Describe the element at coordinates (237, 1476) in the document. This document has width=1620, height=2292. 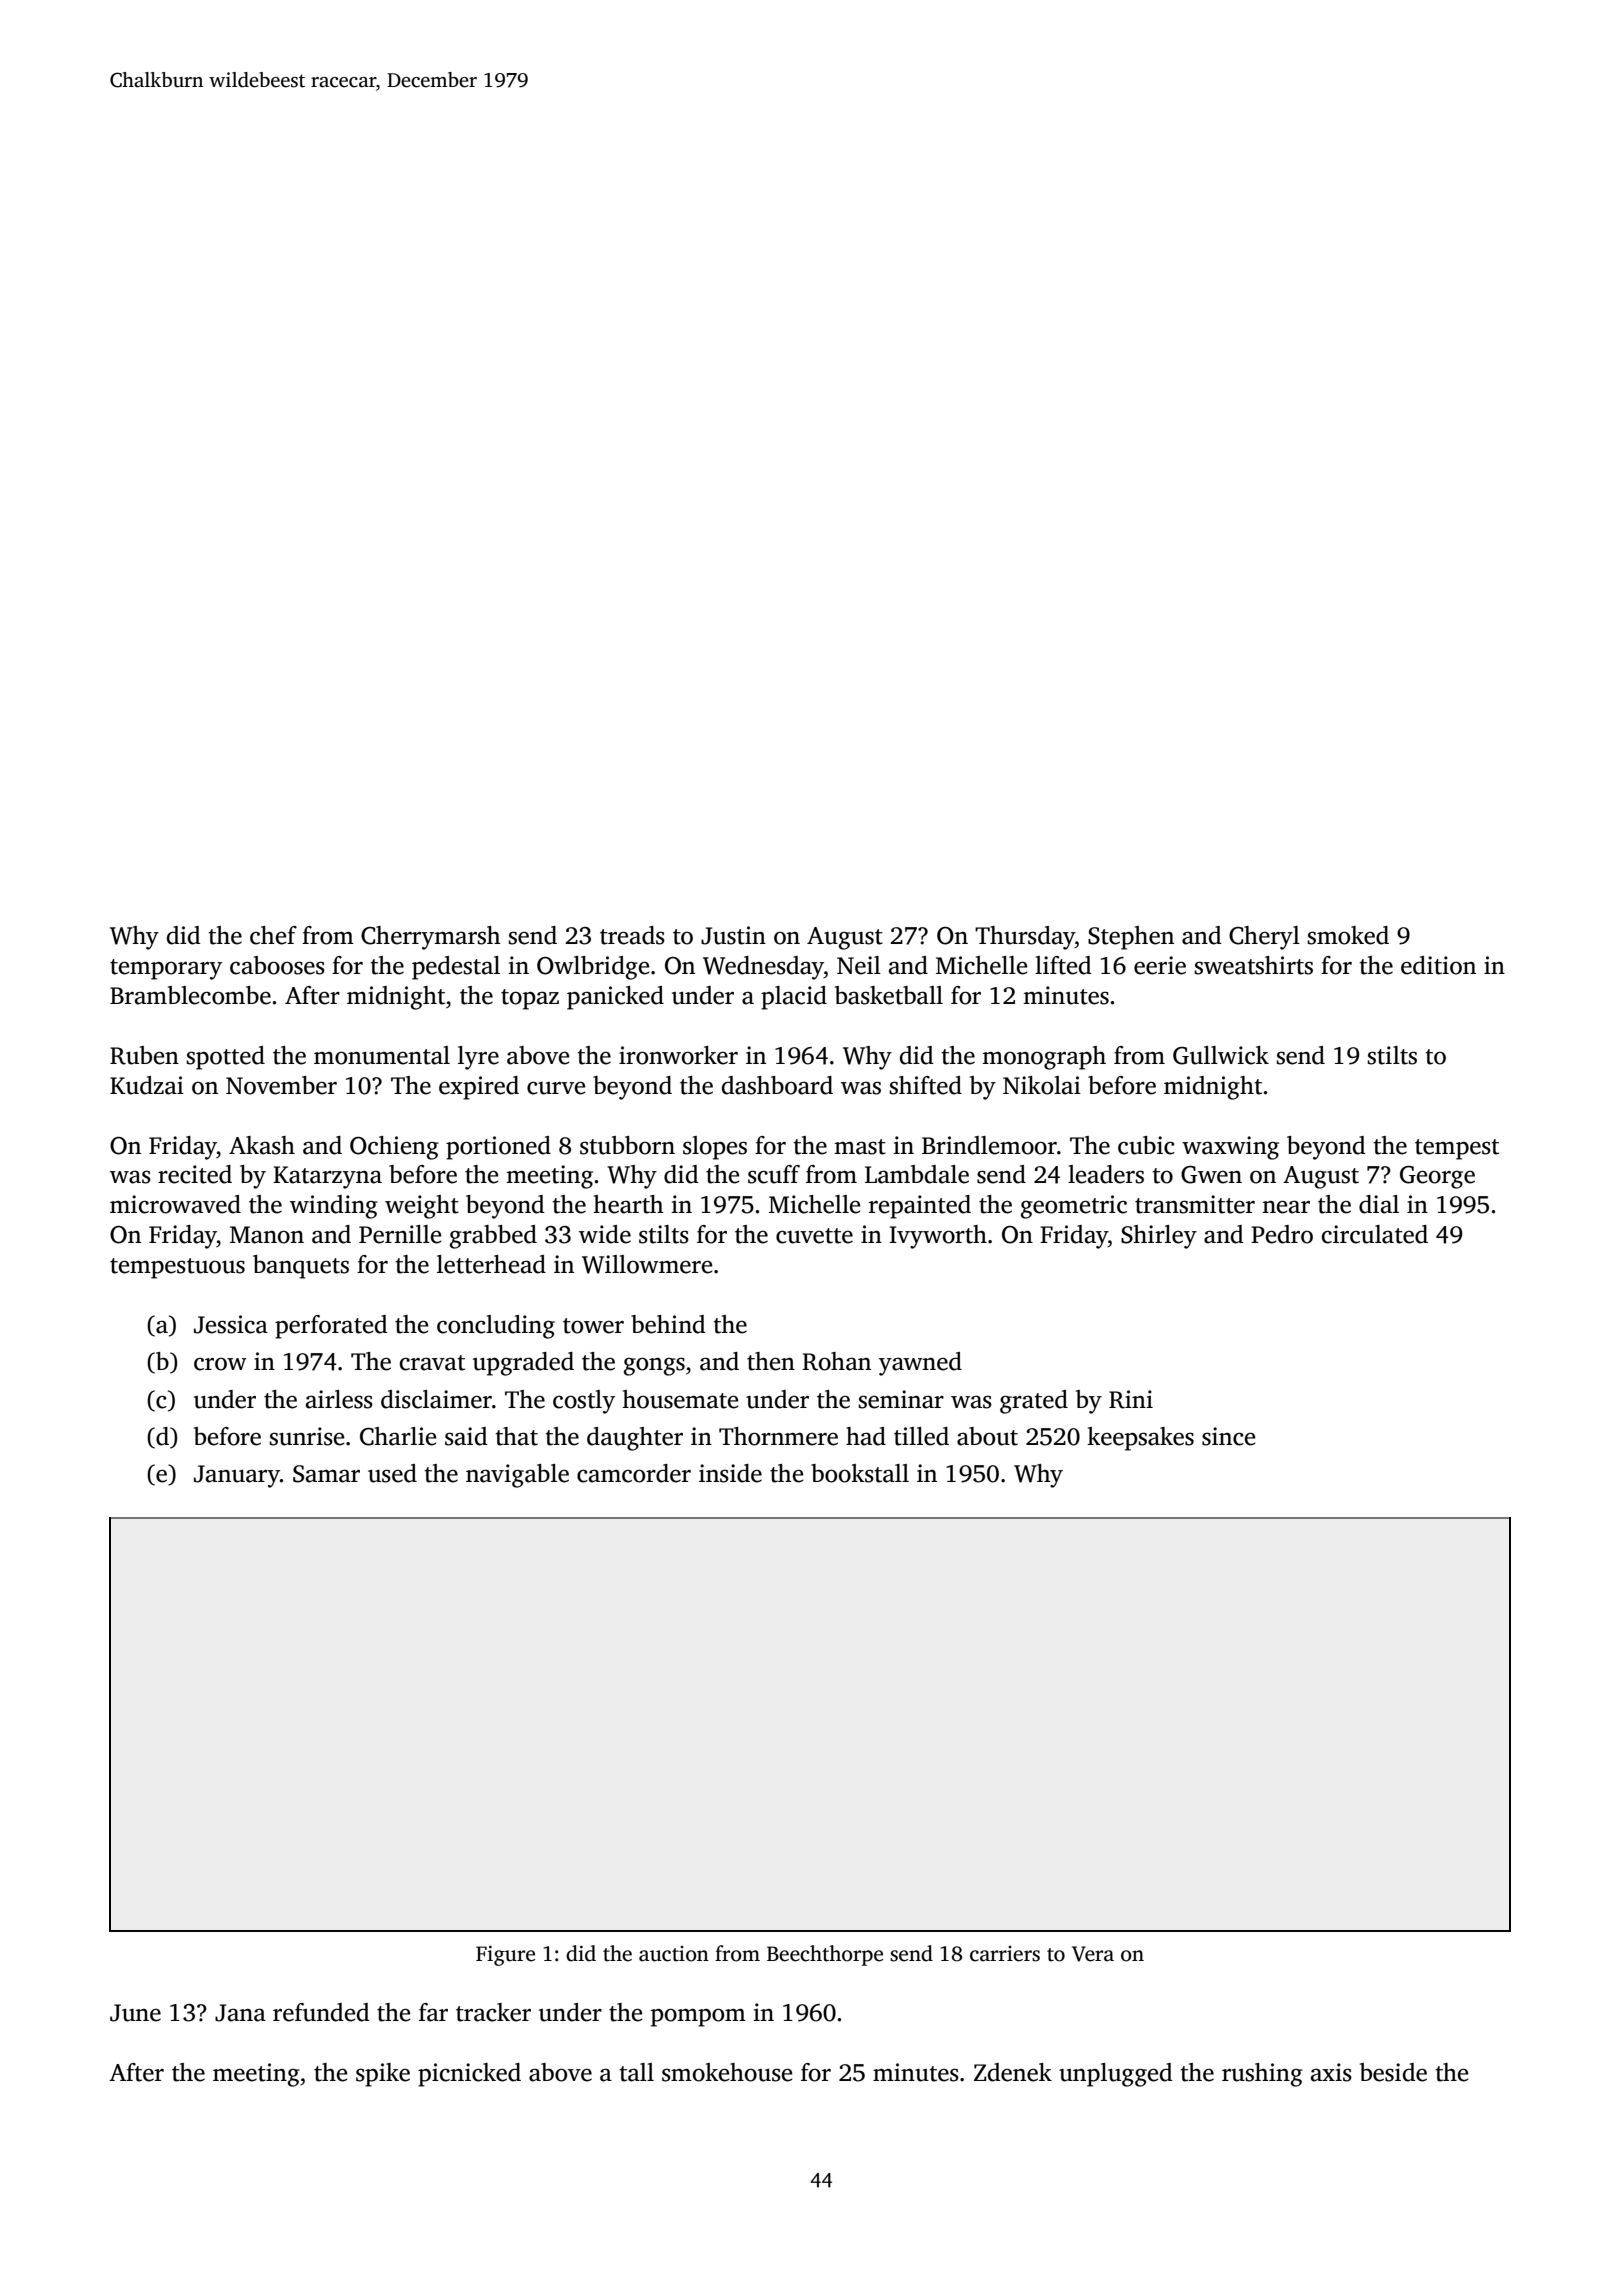
I see `January` at that location.
